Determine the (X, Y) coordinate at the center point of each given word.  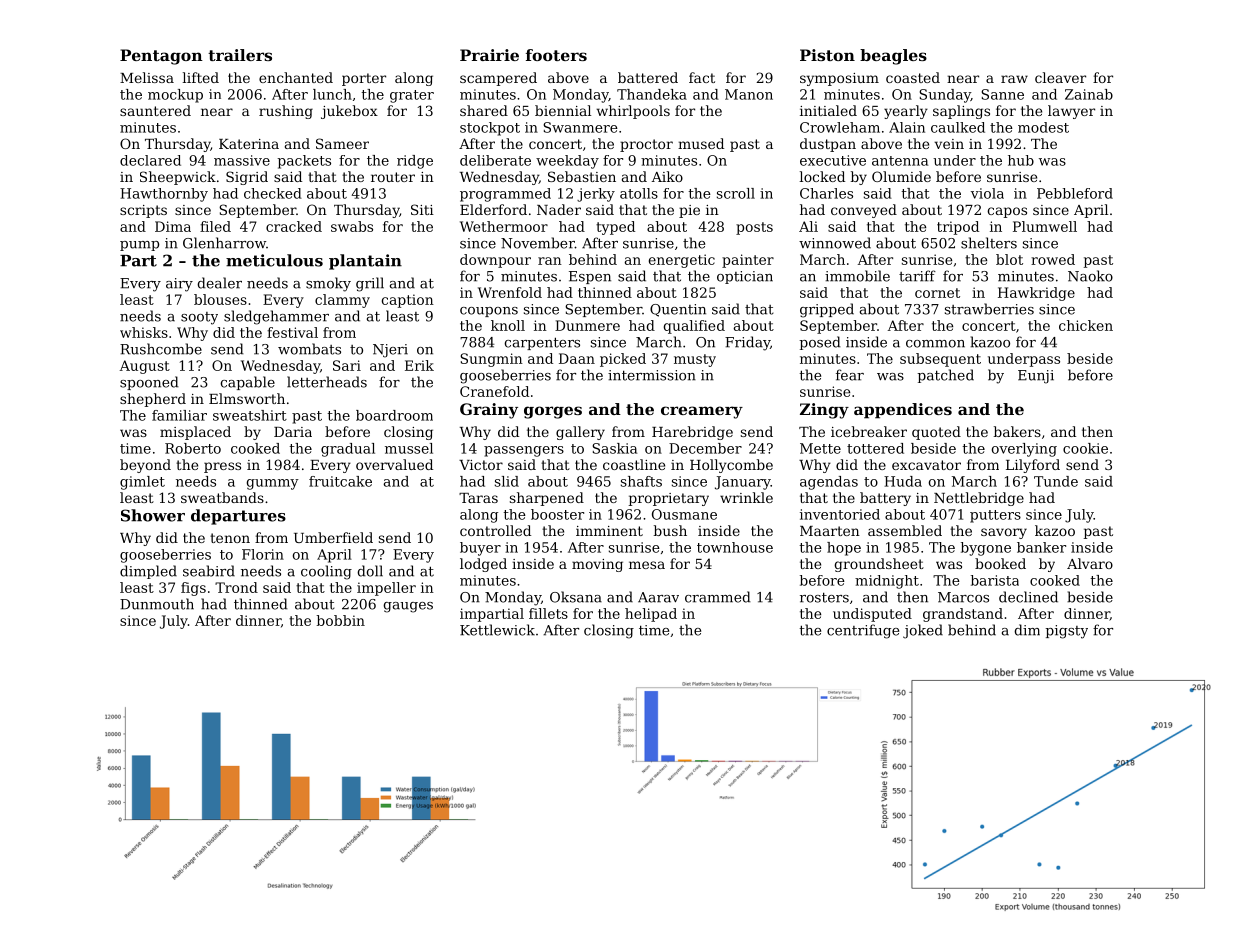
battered (648, 77)
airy (179, 285)
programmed (505, 195)
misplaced (195, 433)
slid (507, 481)
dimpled (148, 572)
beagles (893, 57)
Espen (590, 277)
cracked (294, 226)
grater (412, 96)
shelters (989, 243)
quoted (936, 433)
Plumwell (1045, 226)
